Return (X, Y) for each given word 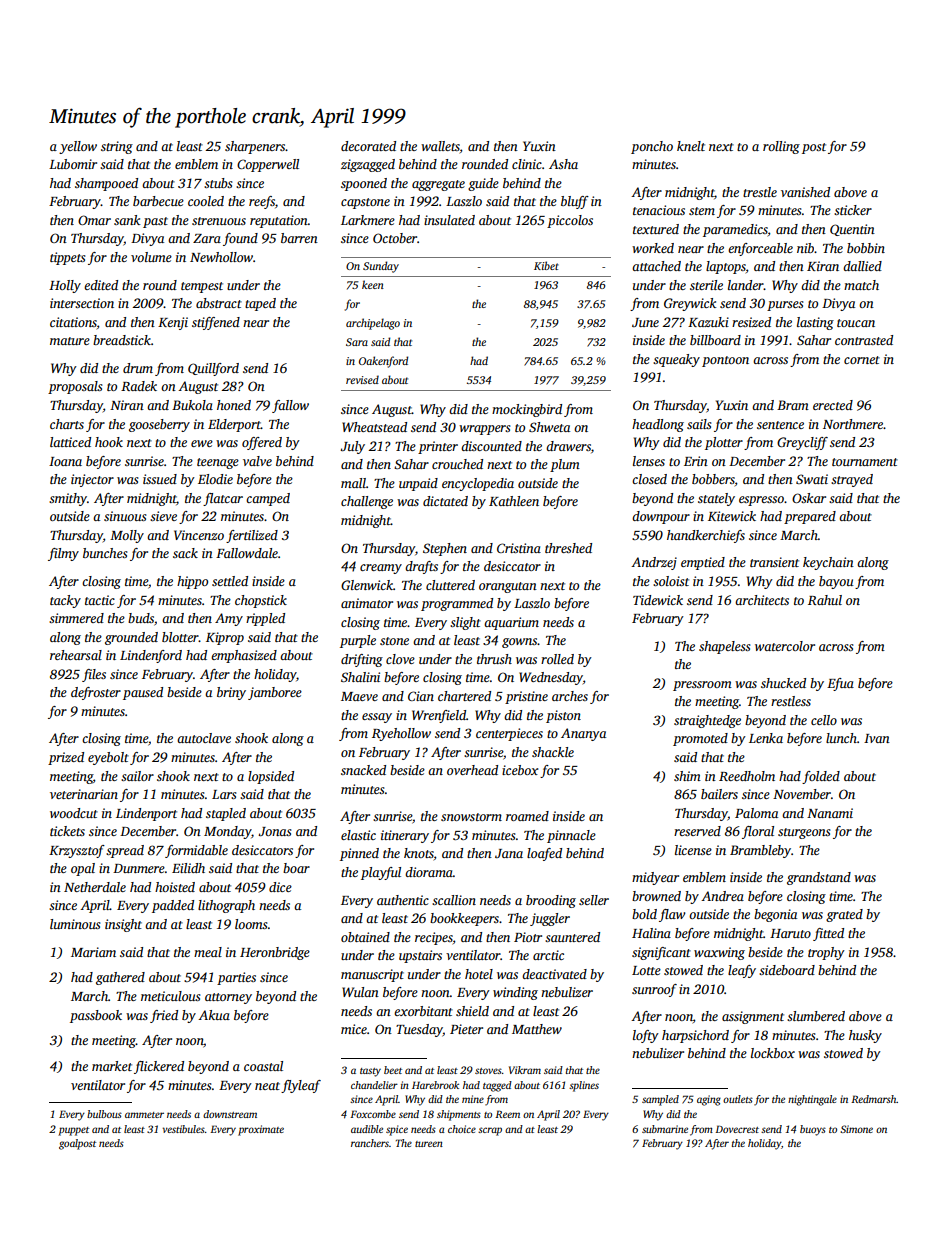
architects (762, 600)
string (117, 147)
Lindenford (151, 656)
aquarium (511, 623)
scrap (490, 1131)
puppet (73, 1131)
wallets (440, 146)
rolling (781, 147)
